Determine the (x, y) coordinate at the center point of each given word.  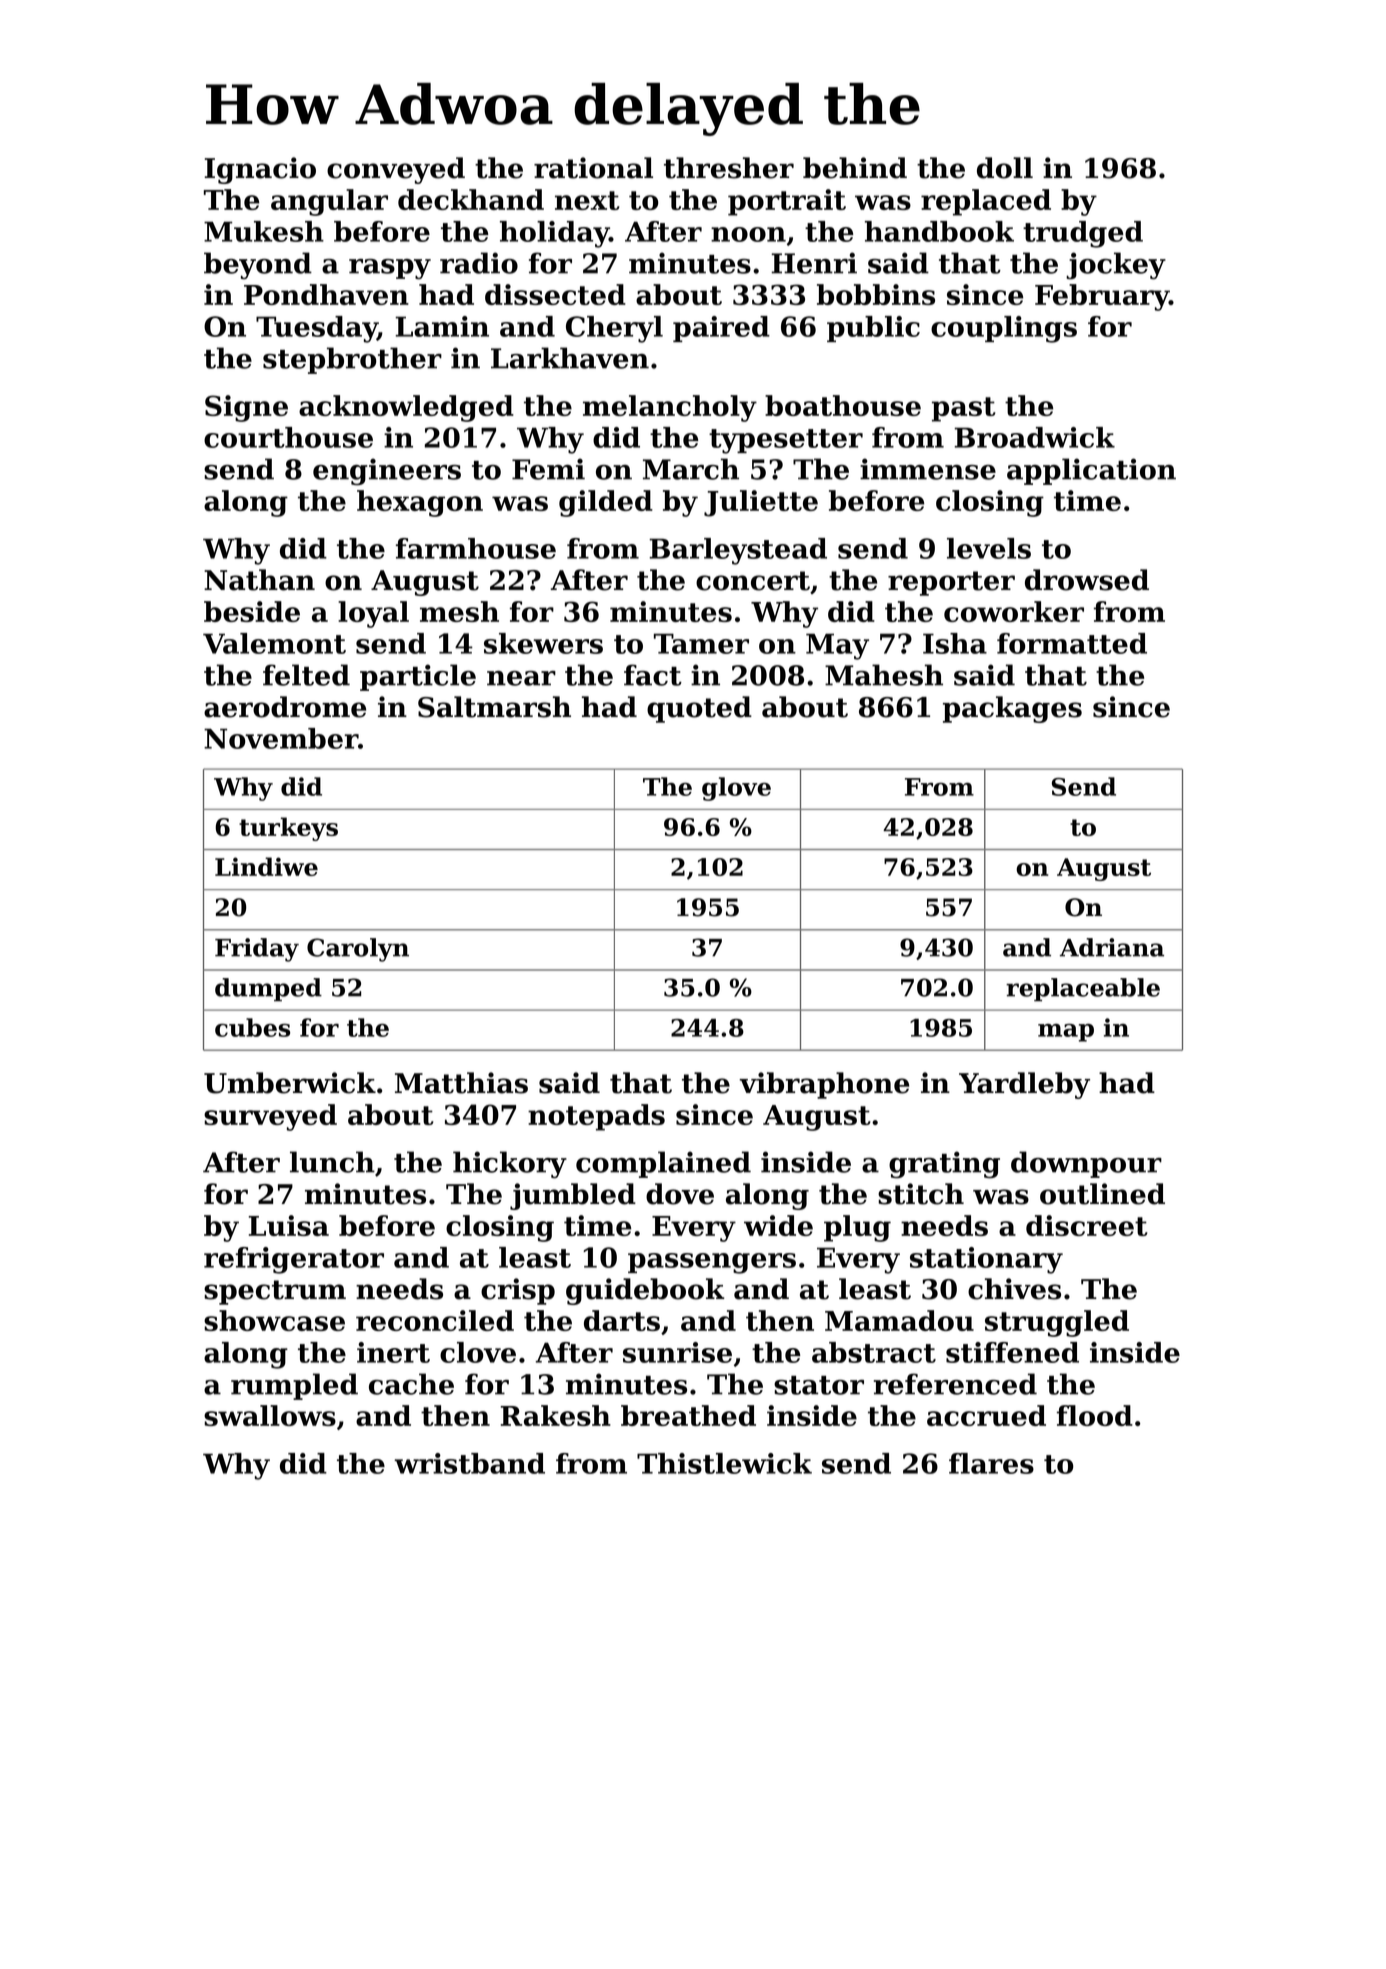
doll (1005, 168)
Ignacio (260, 170)
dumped (268, 989)
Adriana (1112, 947)
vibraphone (824, 1085)
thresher (729, 168)
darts (622, 1320)
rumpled (294, 1386)
